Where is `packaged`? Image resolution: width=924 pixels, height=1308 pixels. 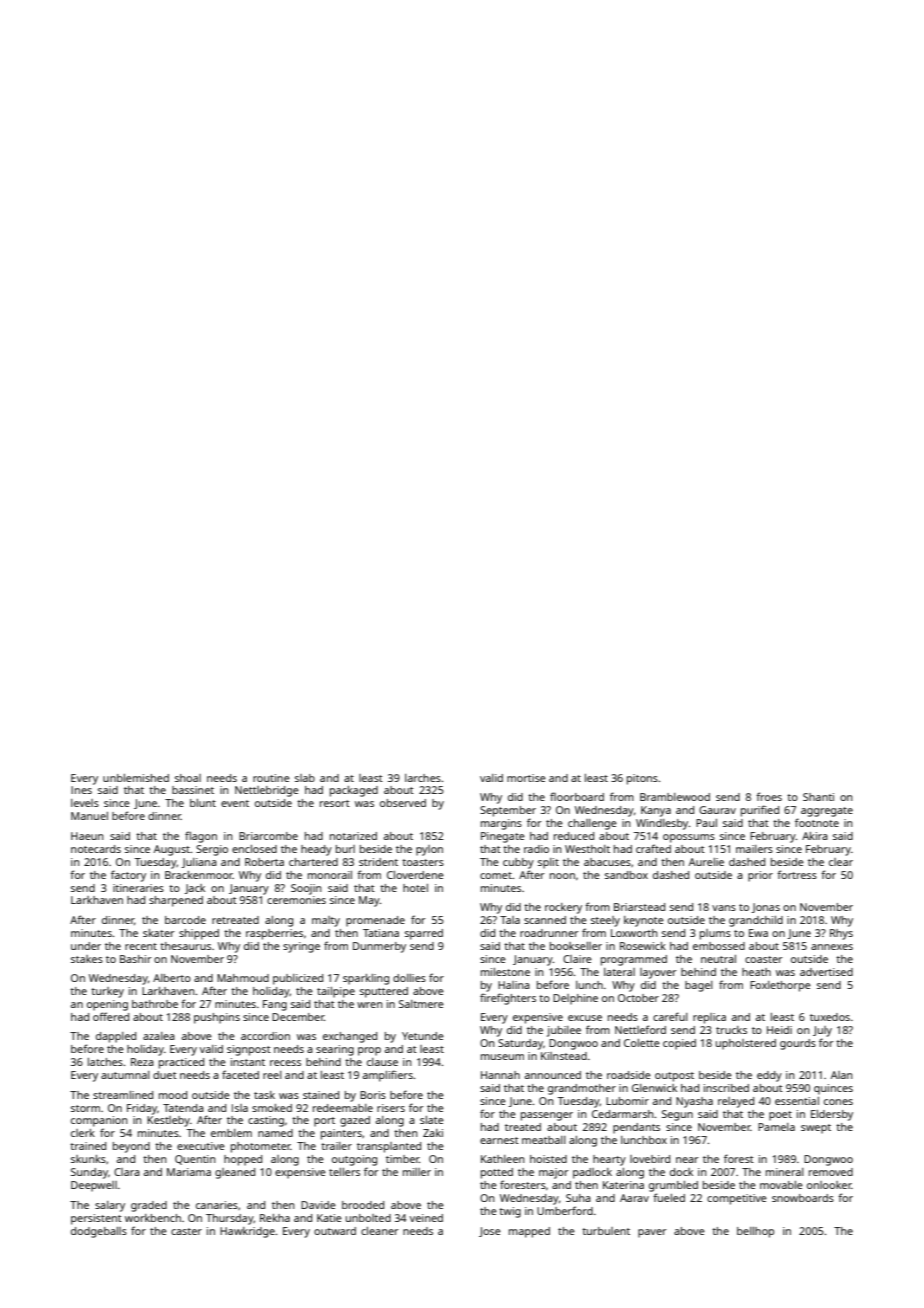 packaged is located at coordinates (354, 791).
